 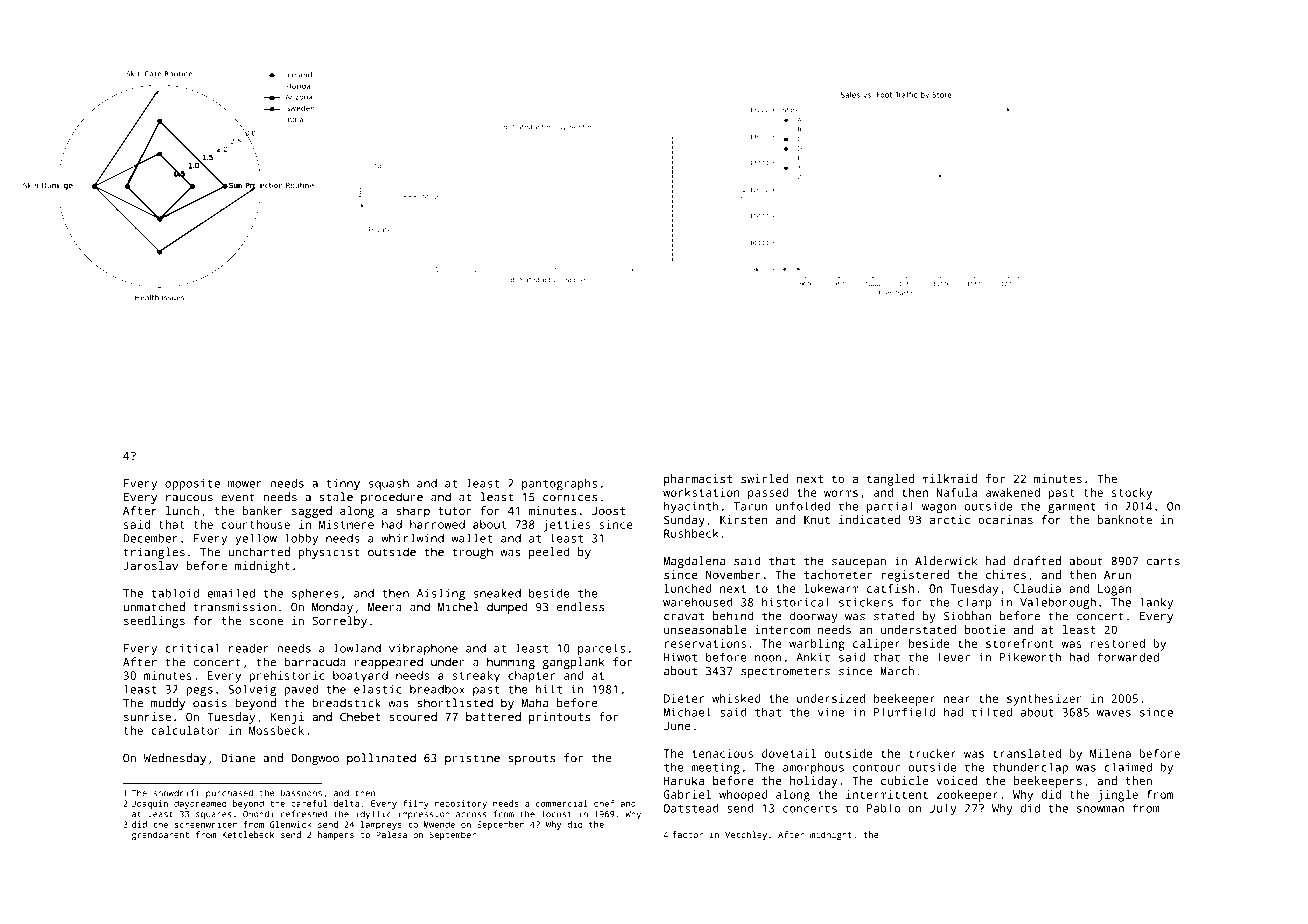 I want to click on whisked, so click(x=736, y=698).
